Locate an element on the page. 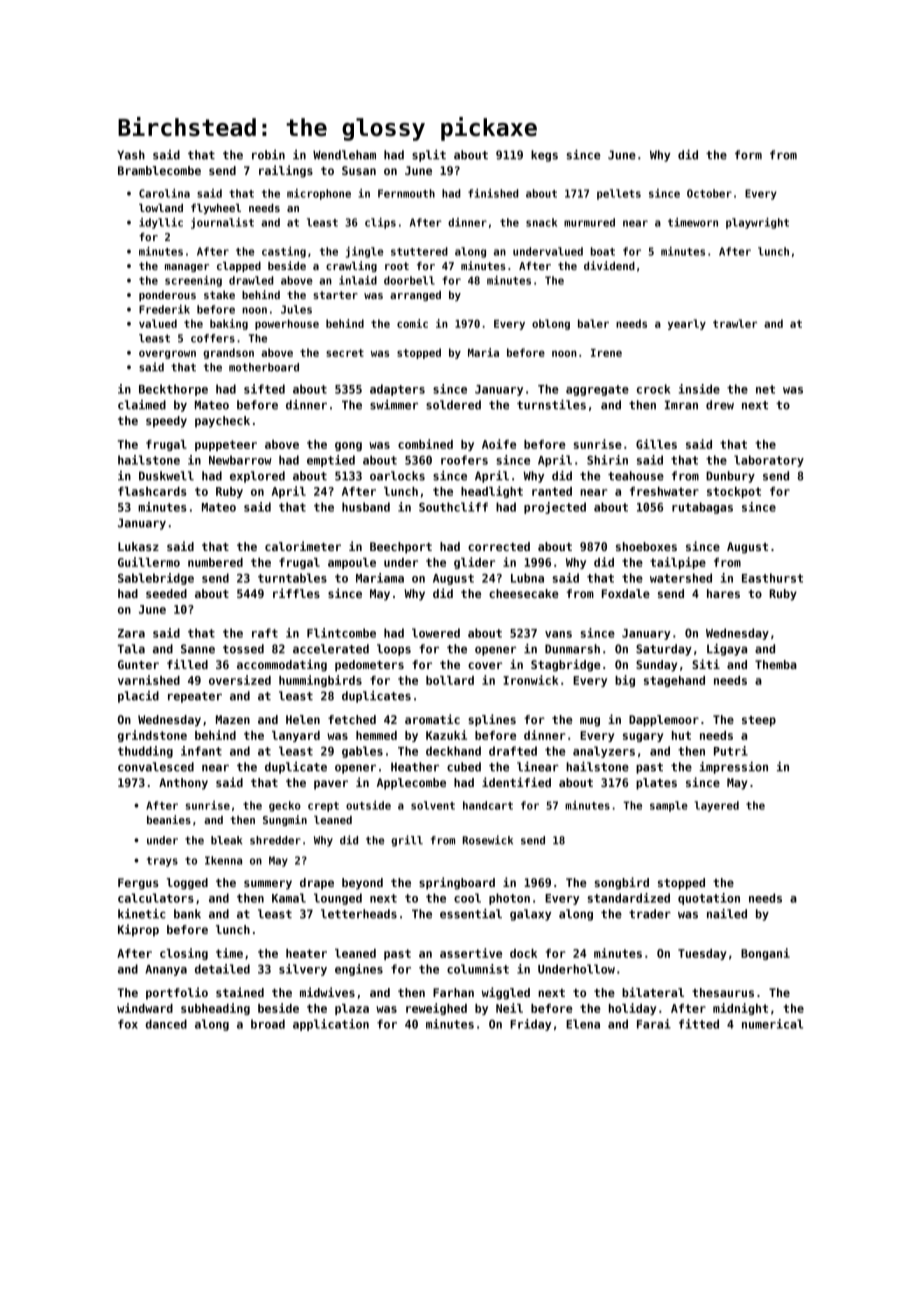 The image size is (924, 1308). trawler is located at coordinates (735, 323).
